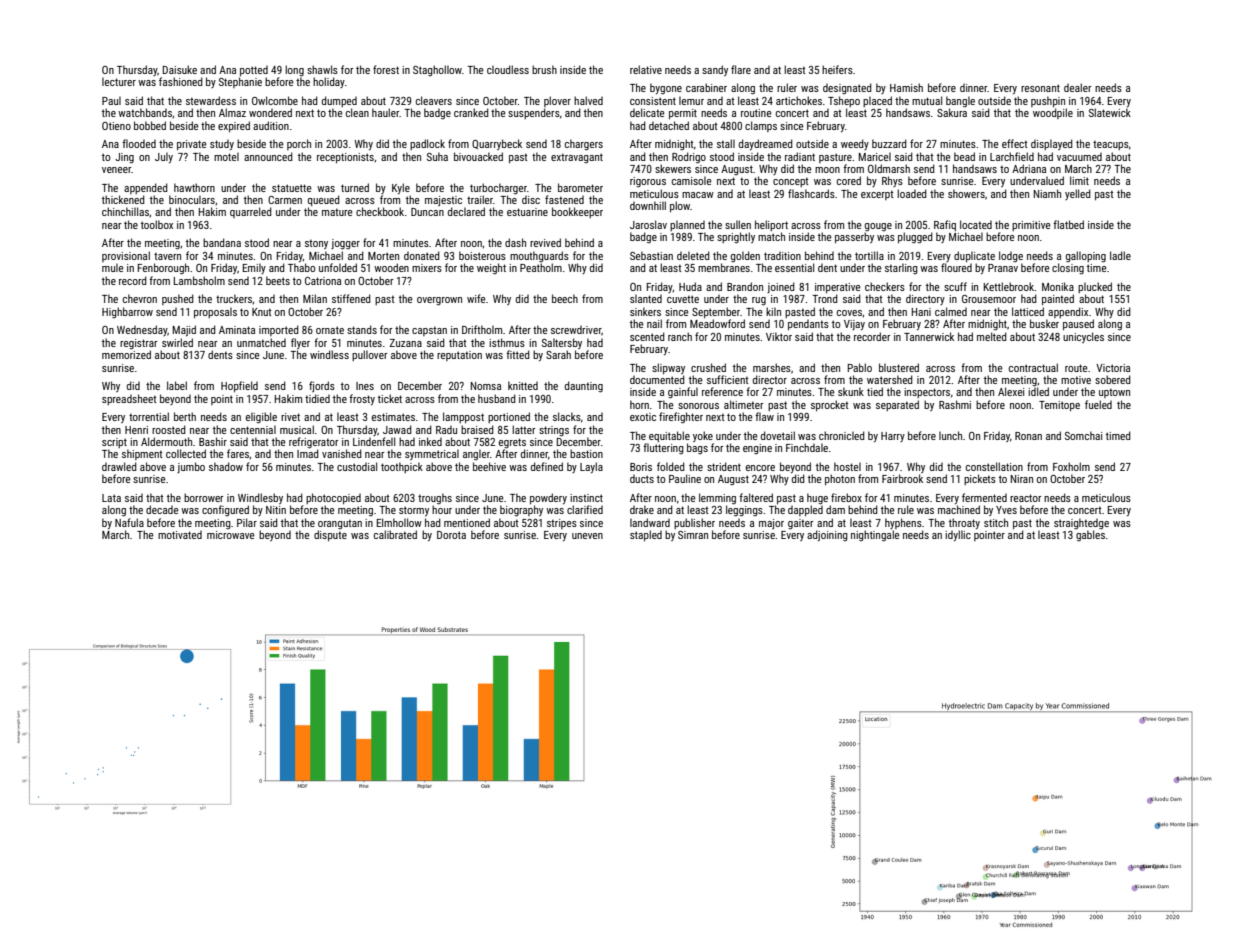 Image resolution: width=1233 pixels, height=952 pixels. I want to click on gables, so click(1090, 536).
